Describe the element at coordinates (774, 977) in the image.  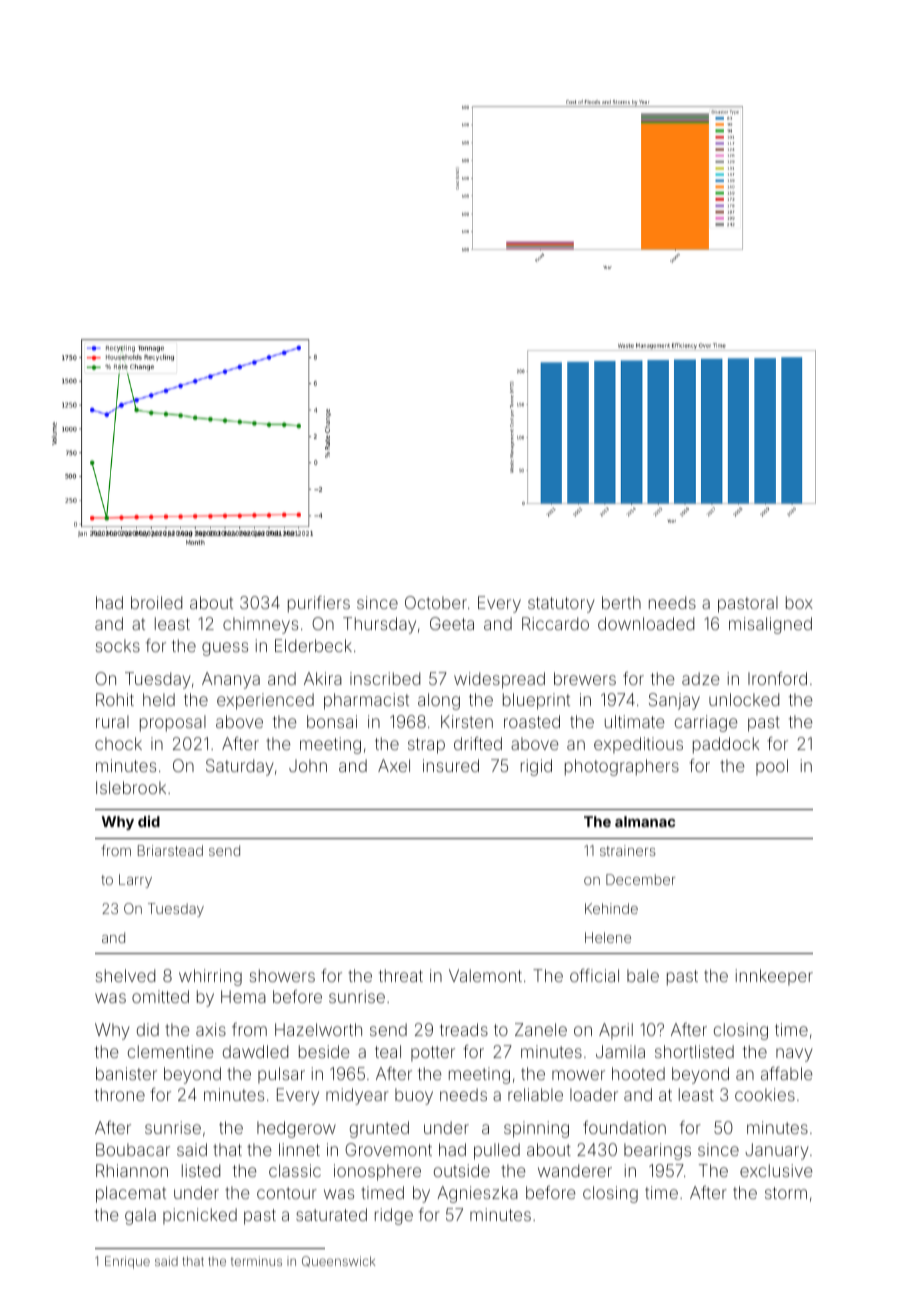
I see `innkeeper` at that location.
